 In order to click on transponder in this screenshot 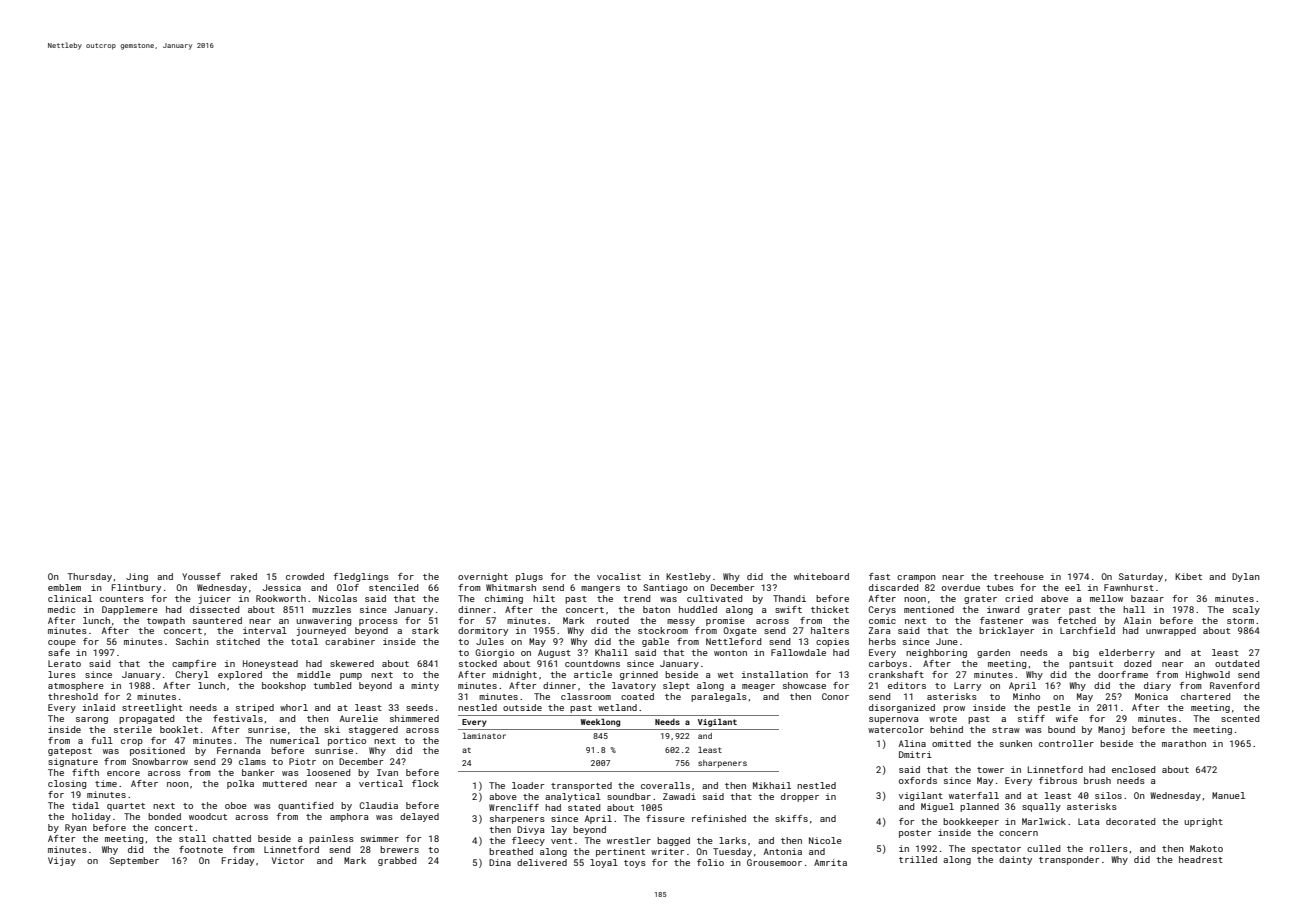, I will do `click(1069, 860)`.
